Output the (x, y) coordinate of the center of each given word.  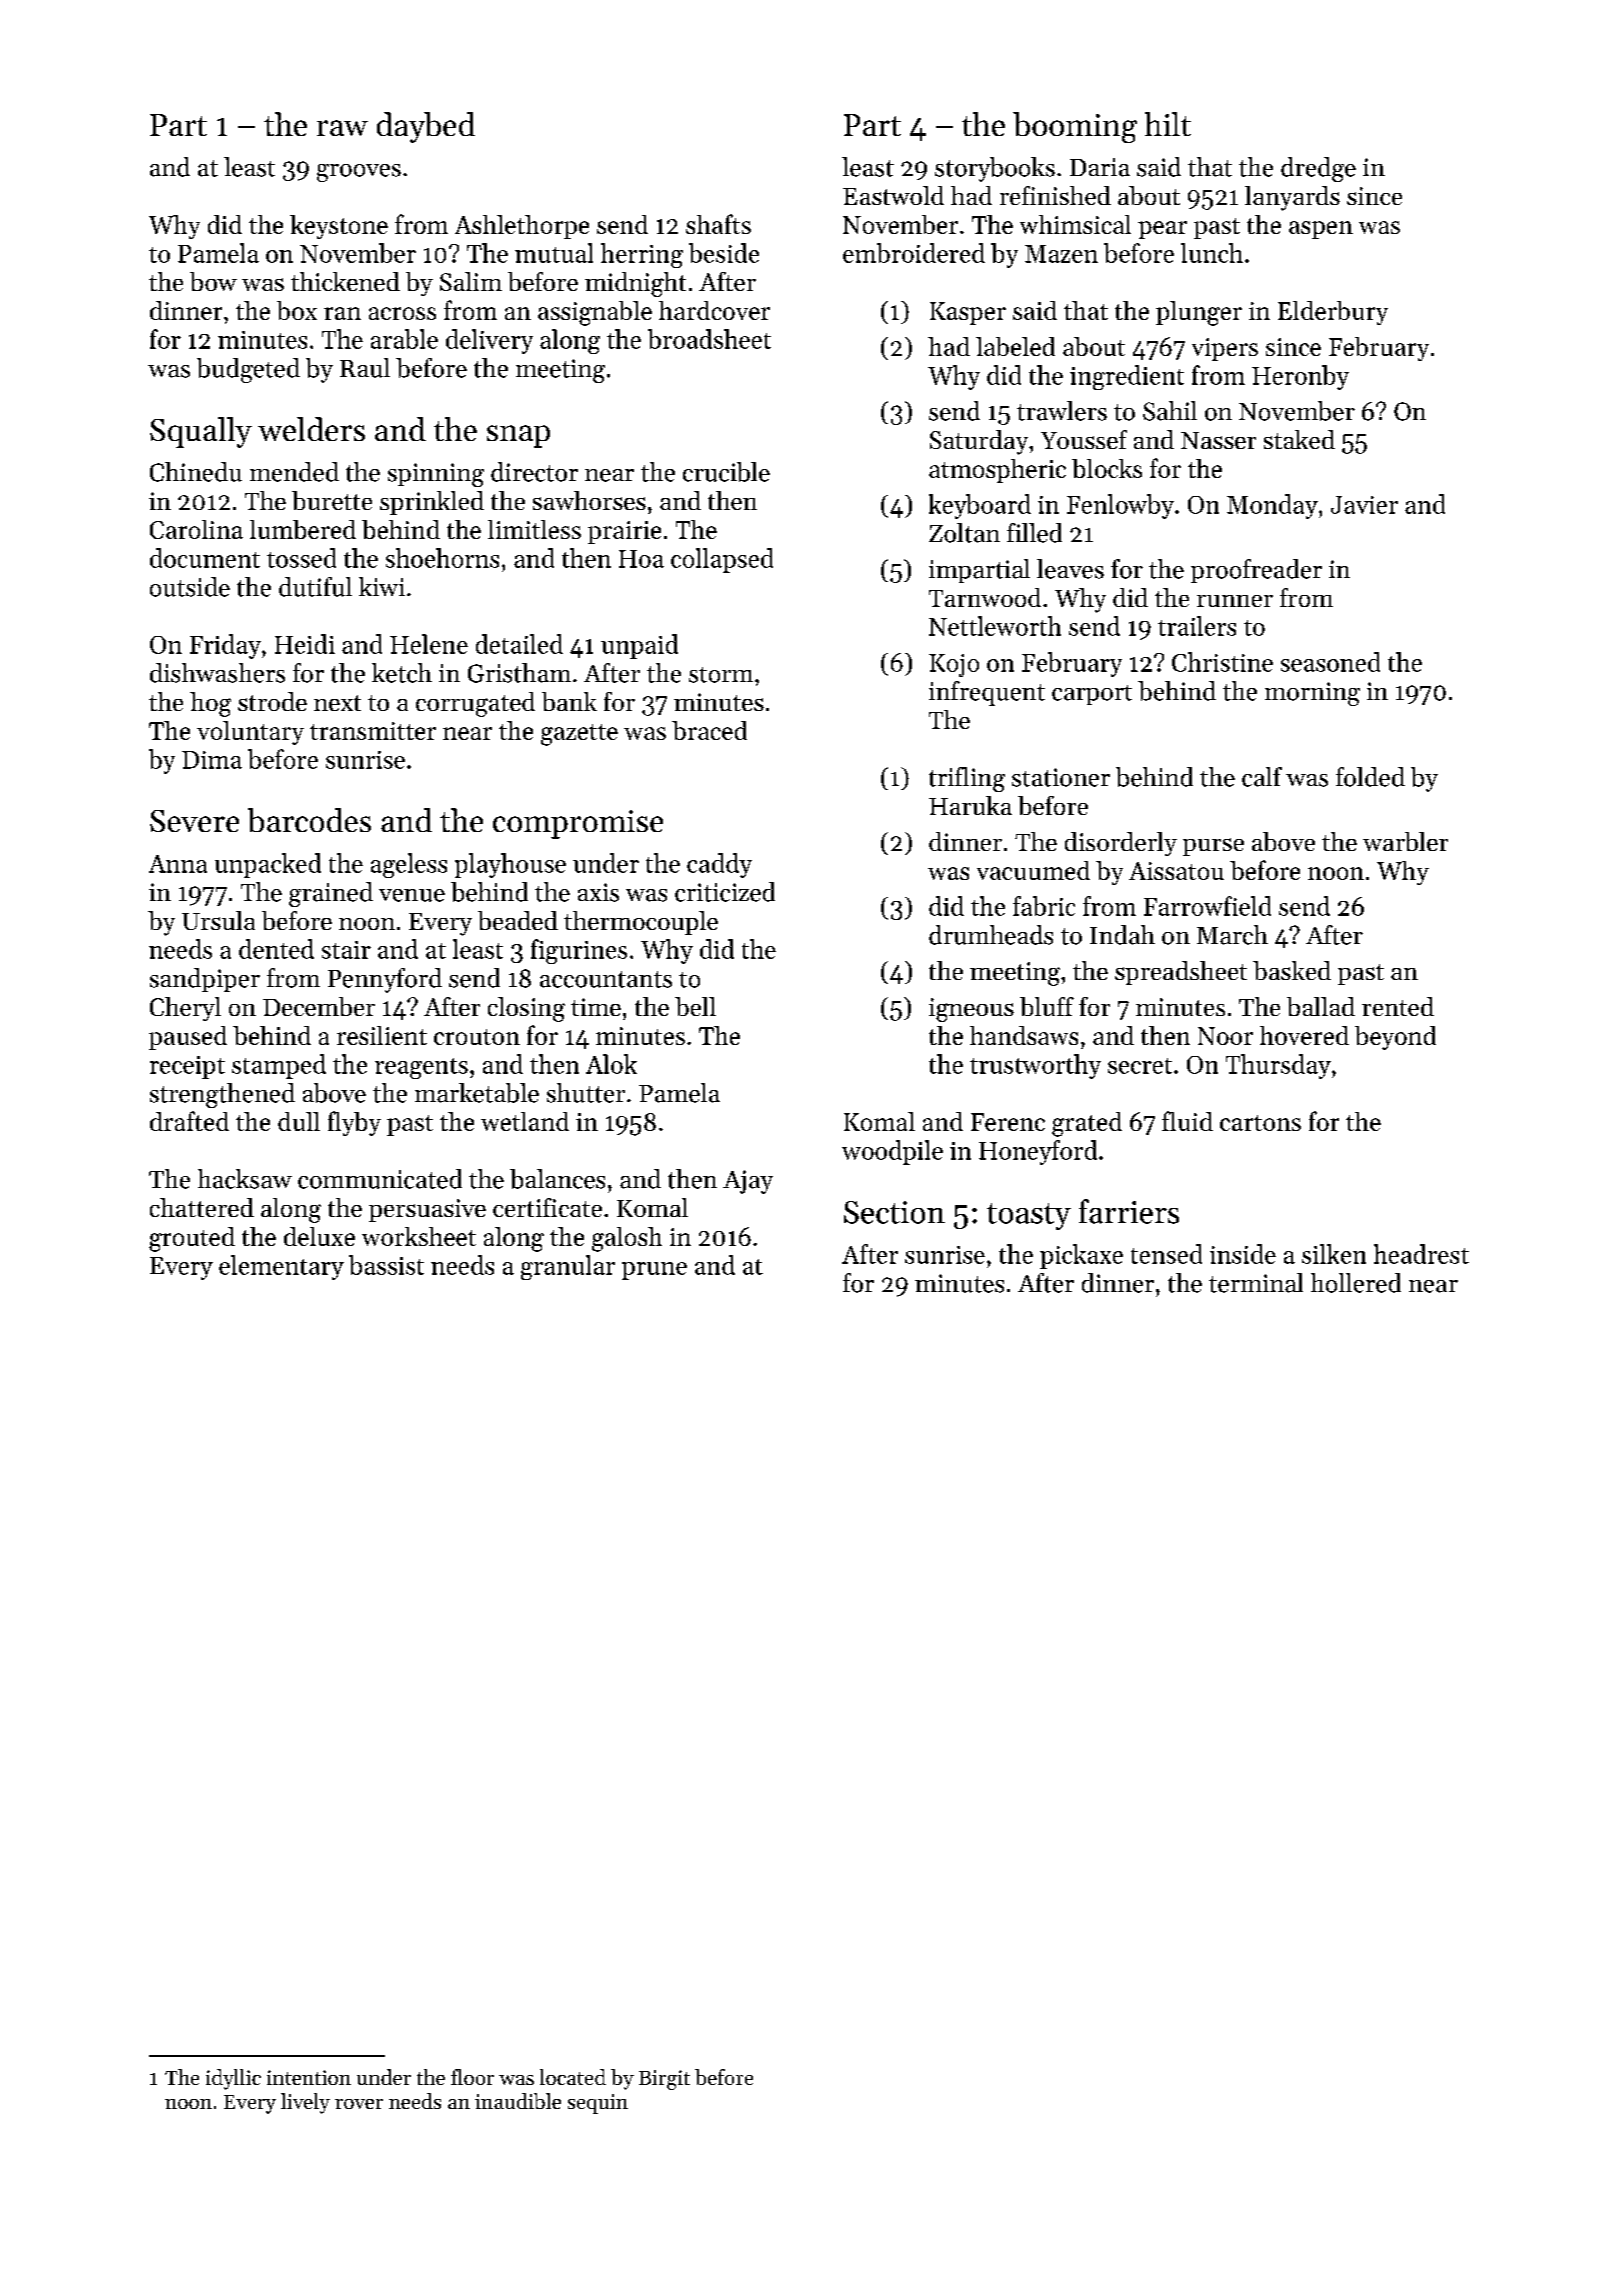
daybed (426, 127)
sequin (598, 2104)
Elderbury (1333, 313)
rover (359, 2104)
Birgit (664, 2080)
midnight (635, 284)
